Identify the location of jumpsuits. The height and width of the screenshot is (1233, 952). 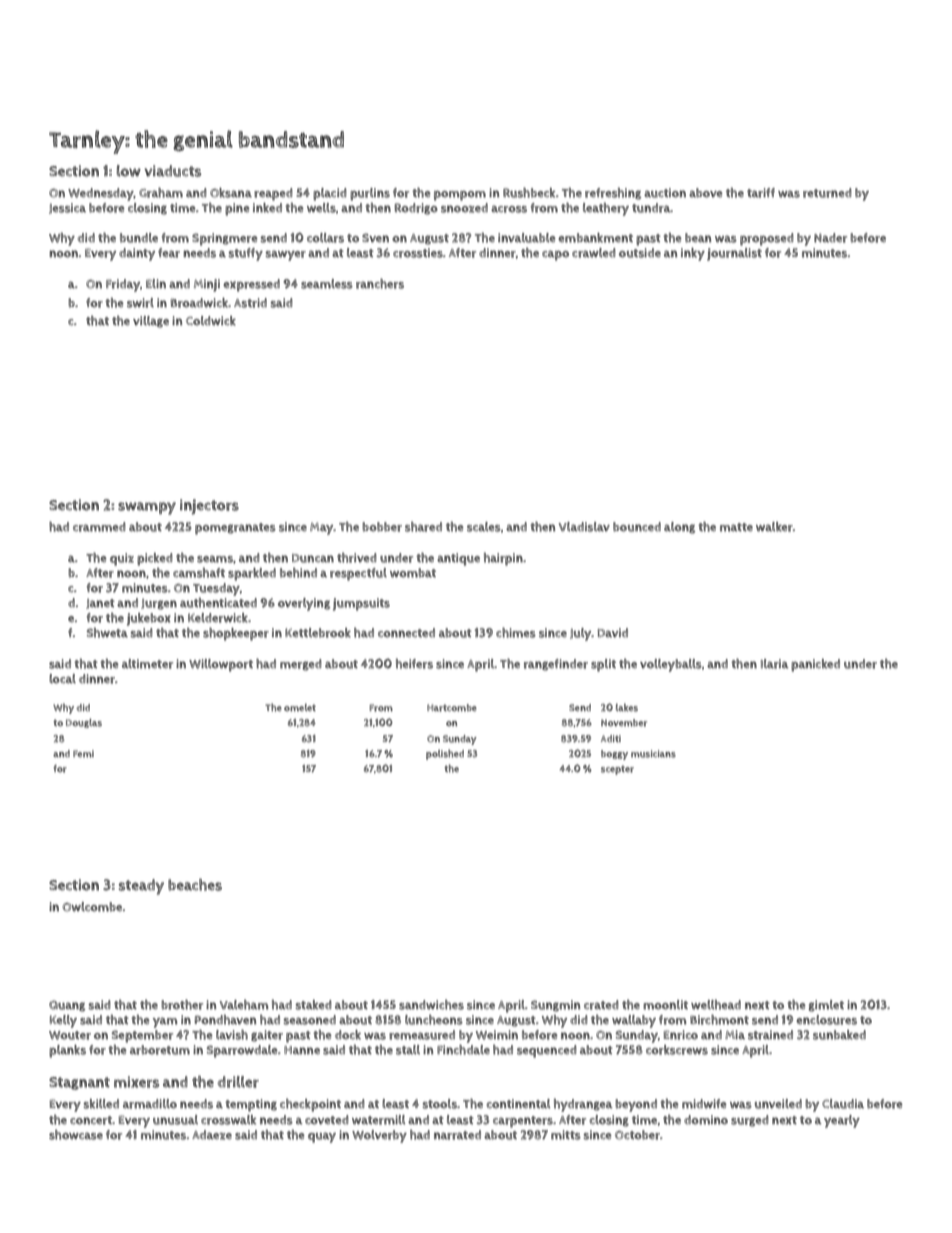
(361, 604).
